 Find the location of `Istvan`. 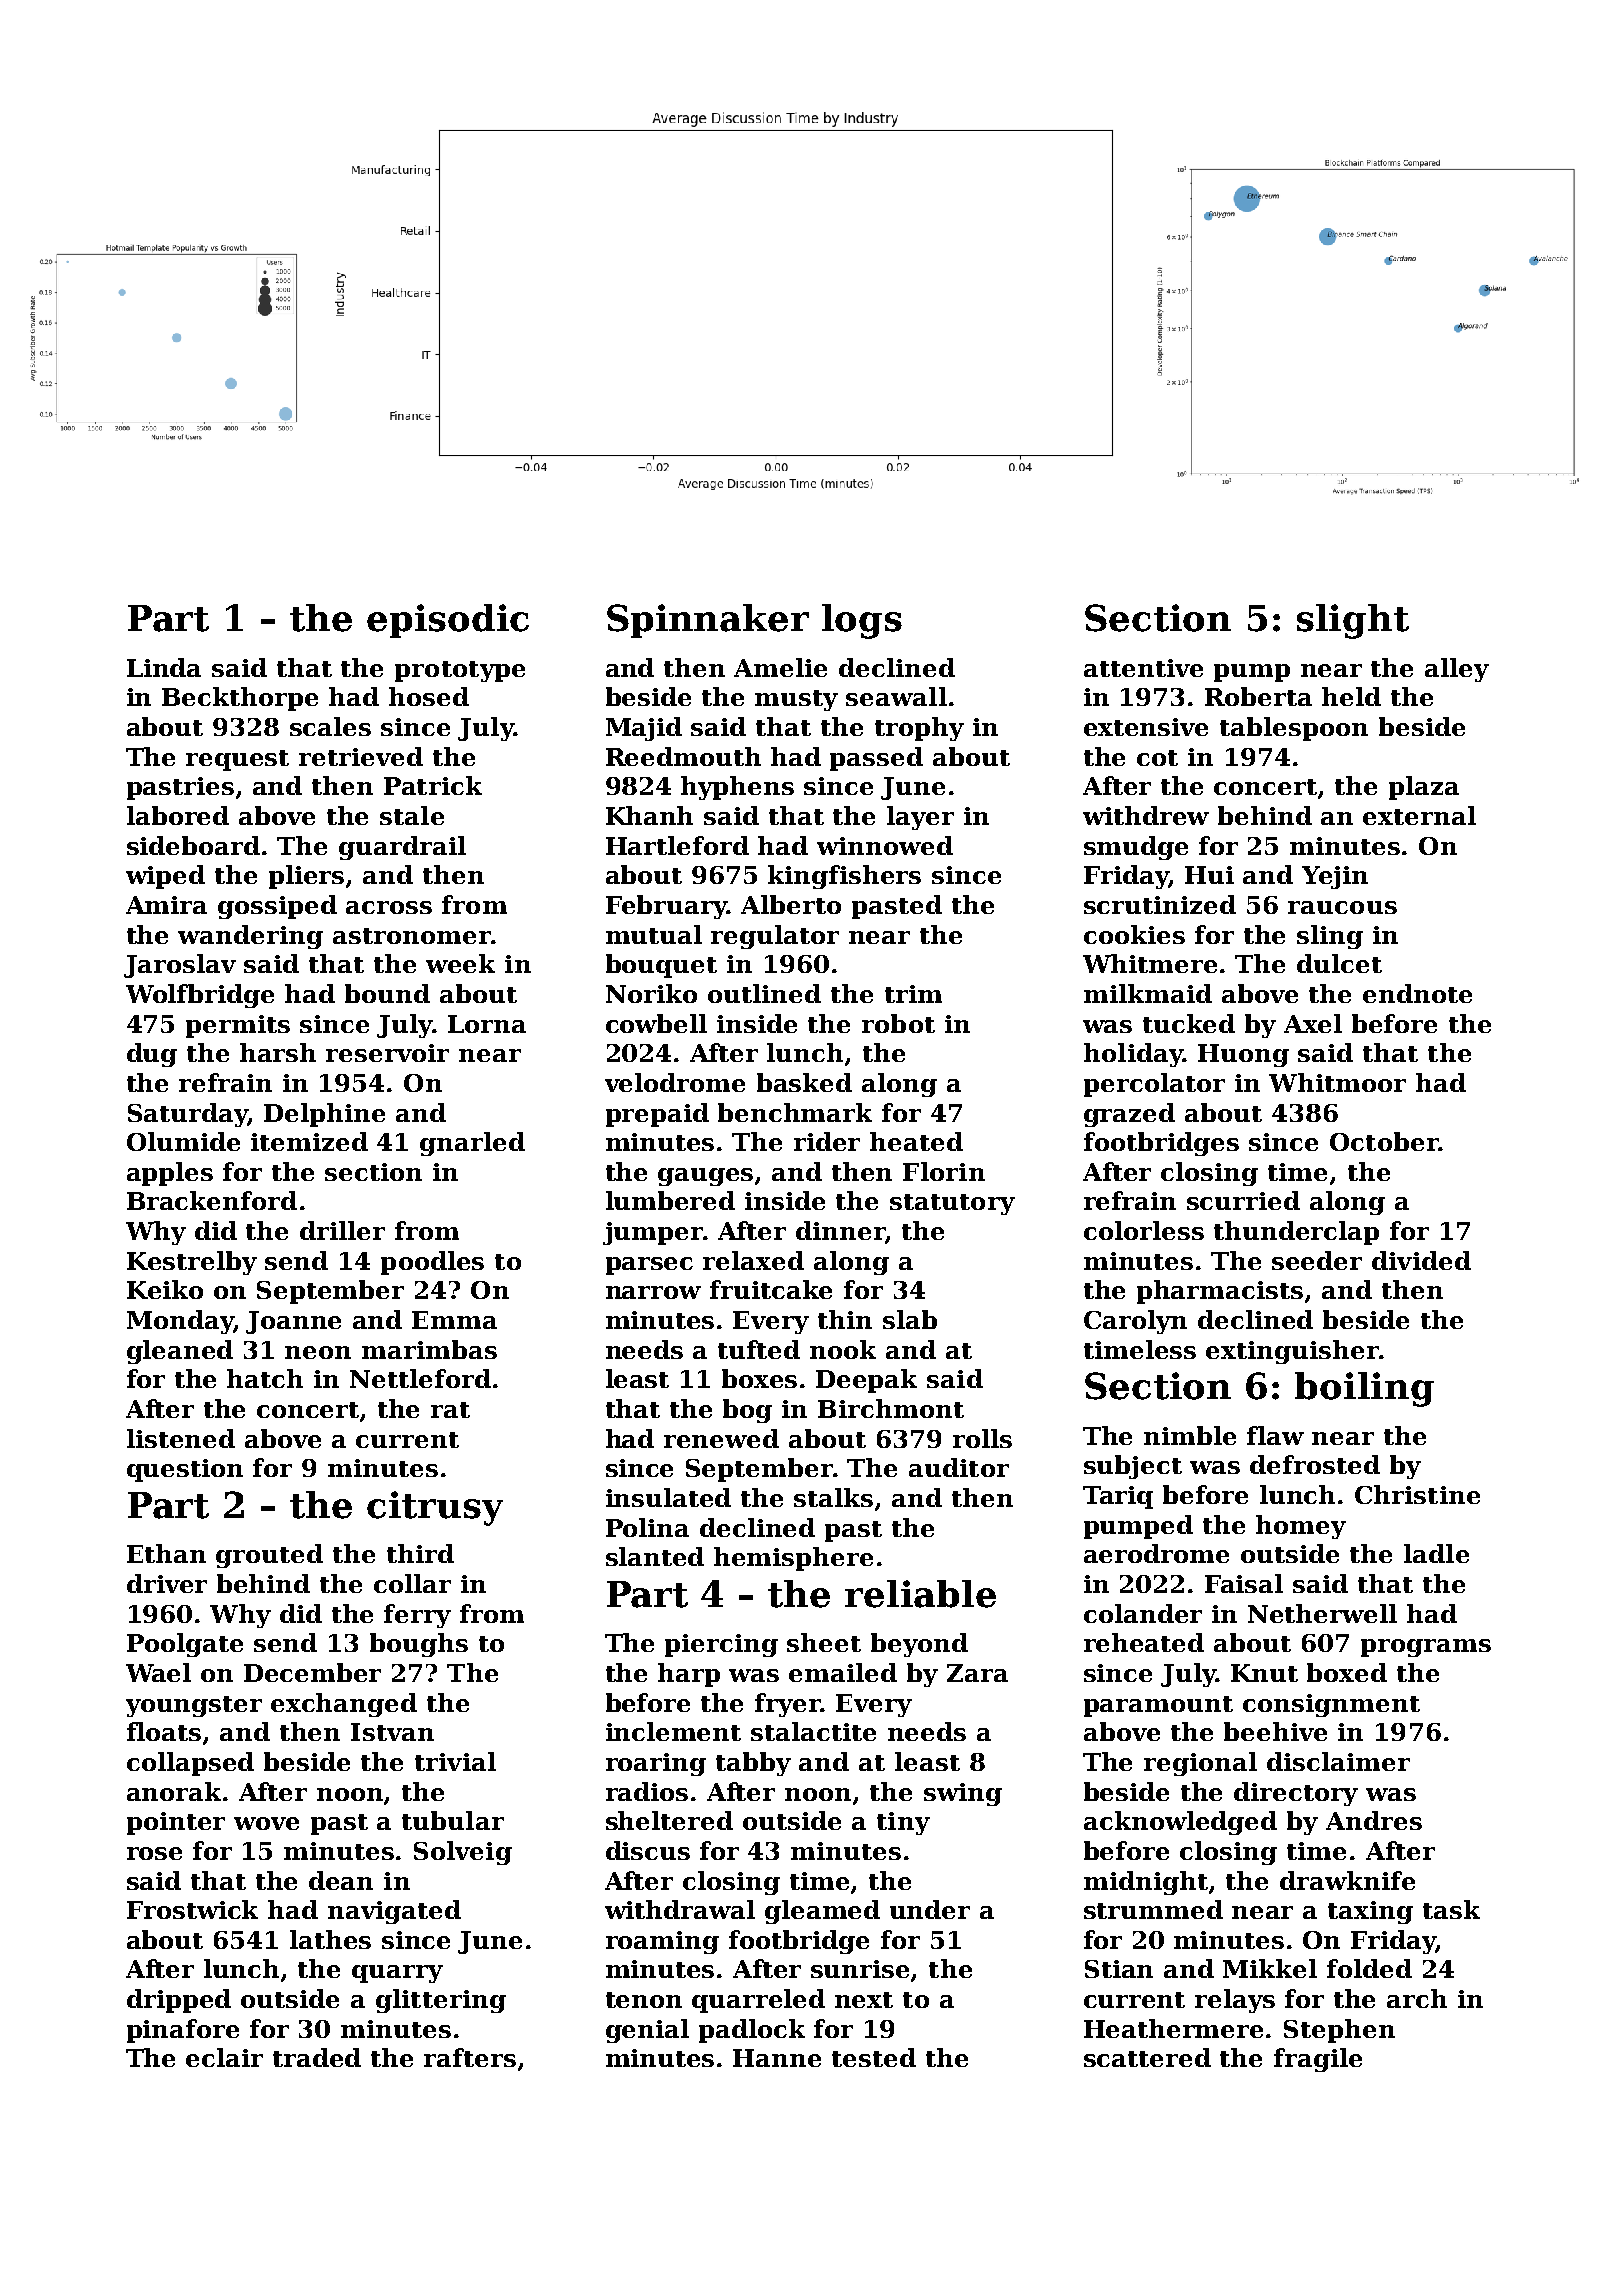

Istvan is located at coordinates (392, 1732).
